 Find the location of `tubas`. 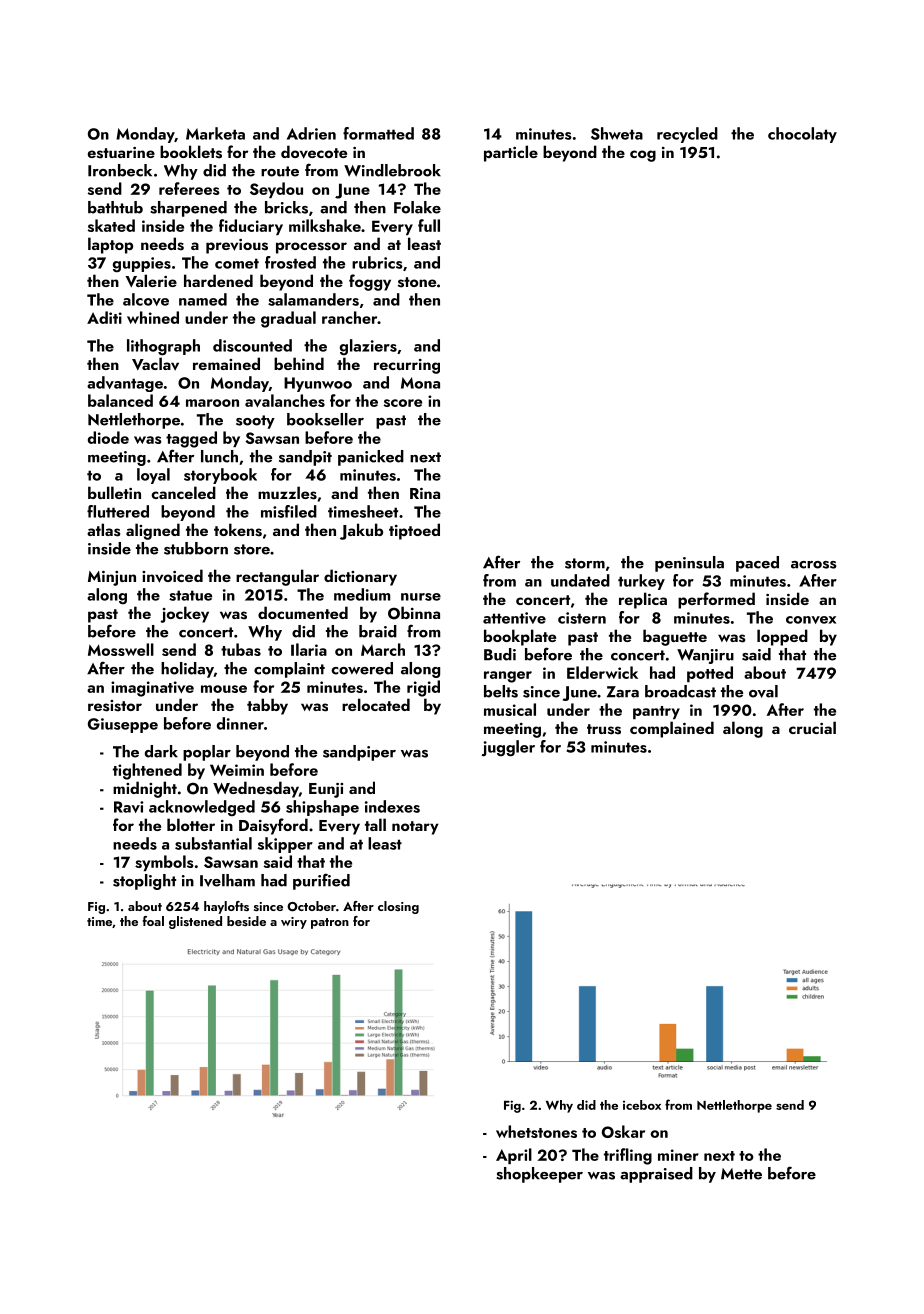

tubas is located at coordinates (241, 649).
